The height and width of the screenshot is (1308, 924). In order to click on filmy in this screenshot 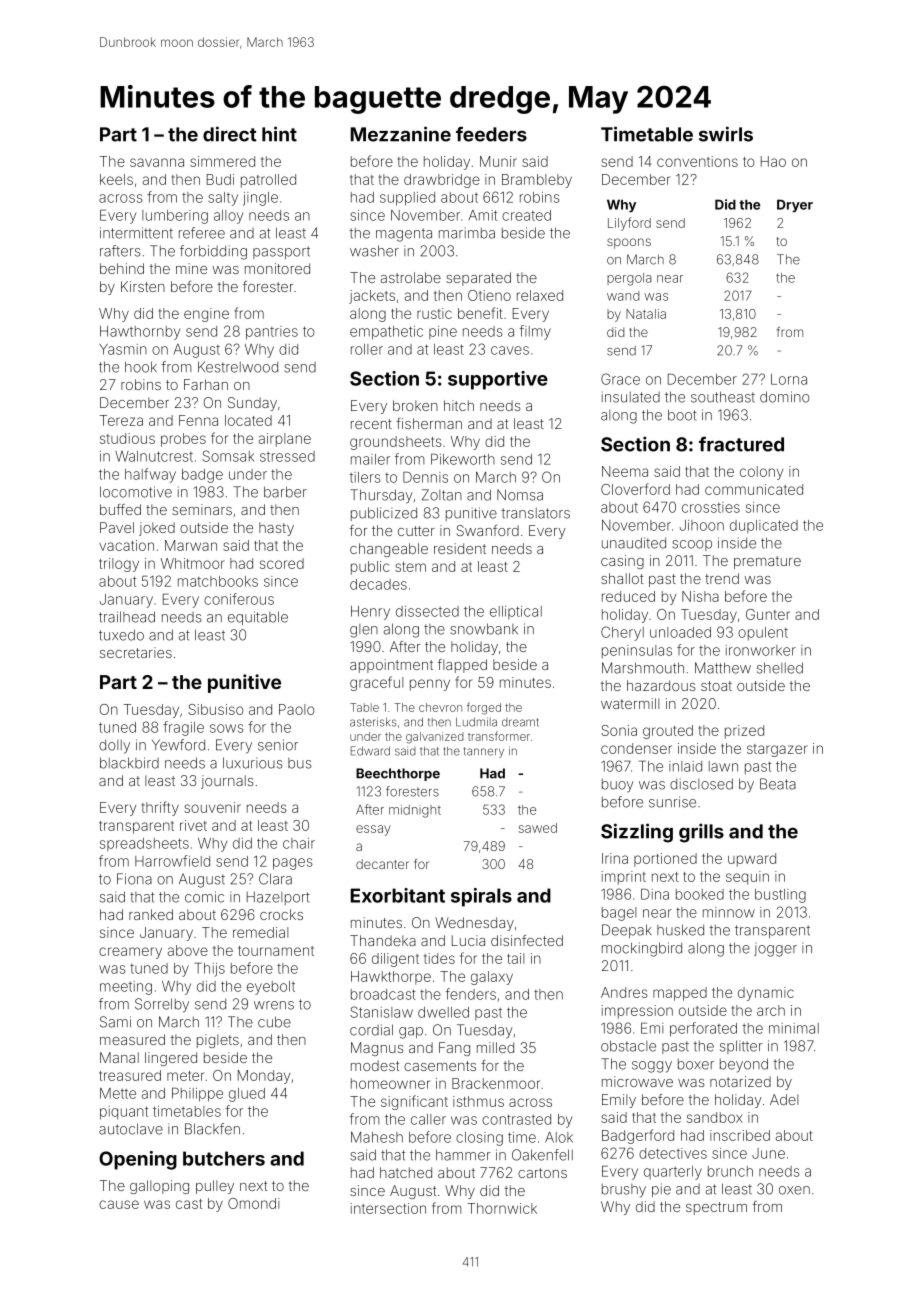, I will do `click(535, 332)`.
